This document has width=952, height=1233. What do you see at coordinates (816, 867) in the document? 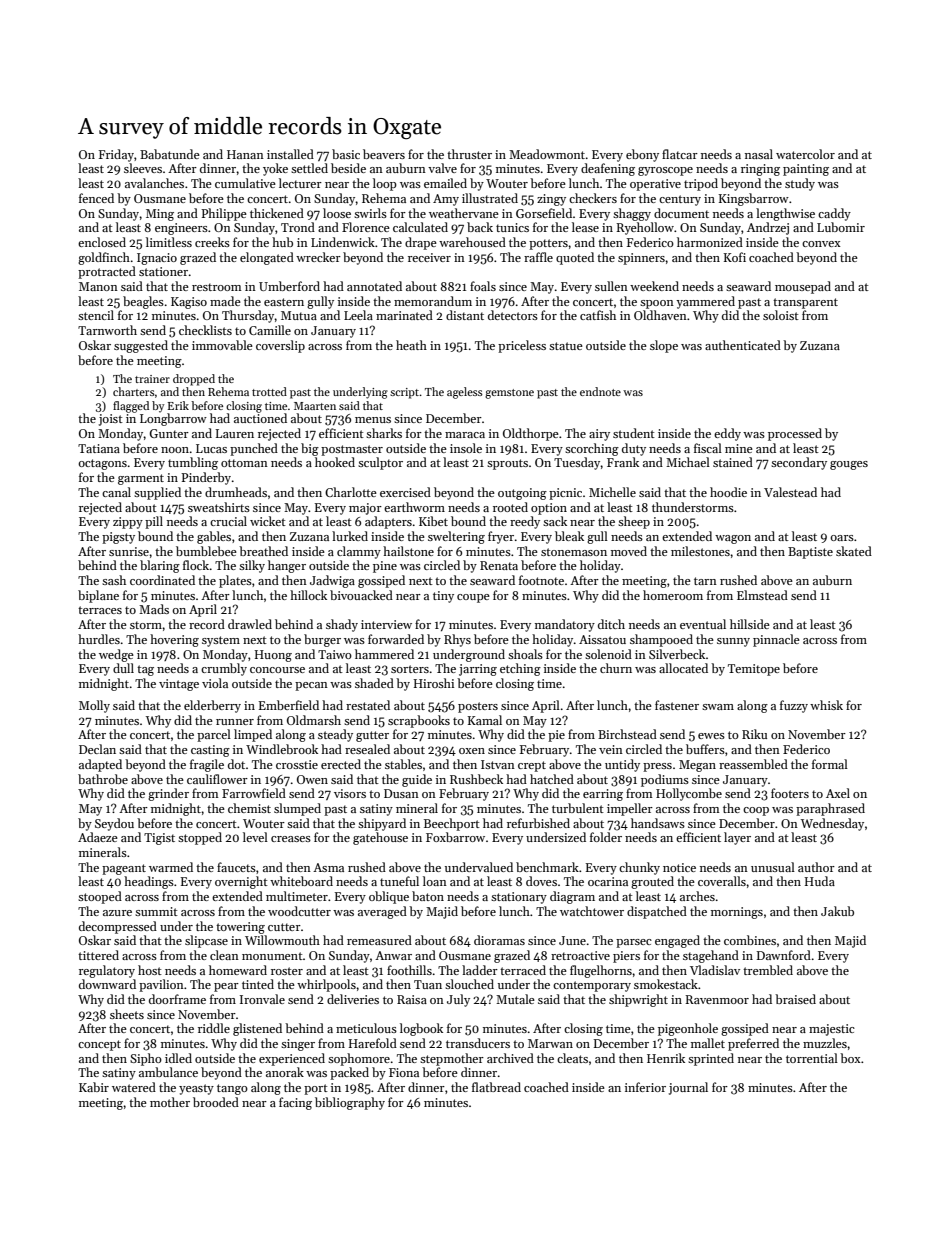
I see `author` at bounding box center [816, 867].
